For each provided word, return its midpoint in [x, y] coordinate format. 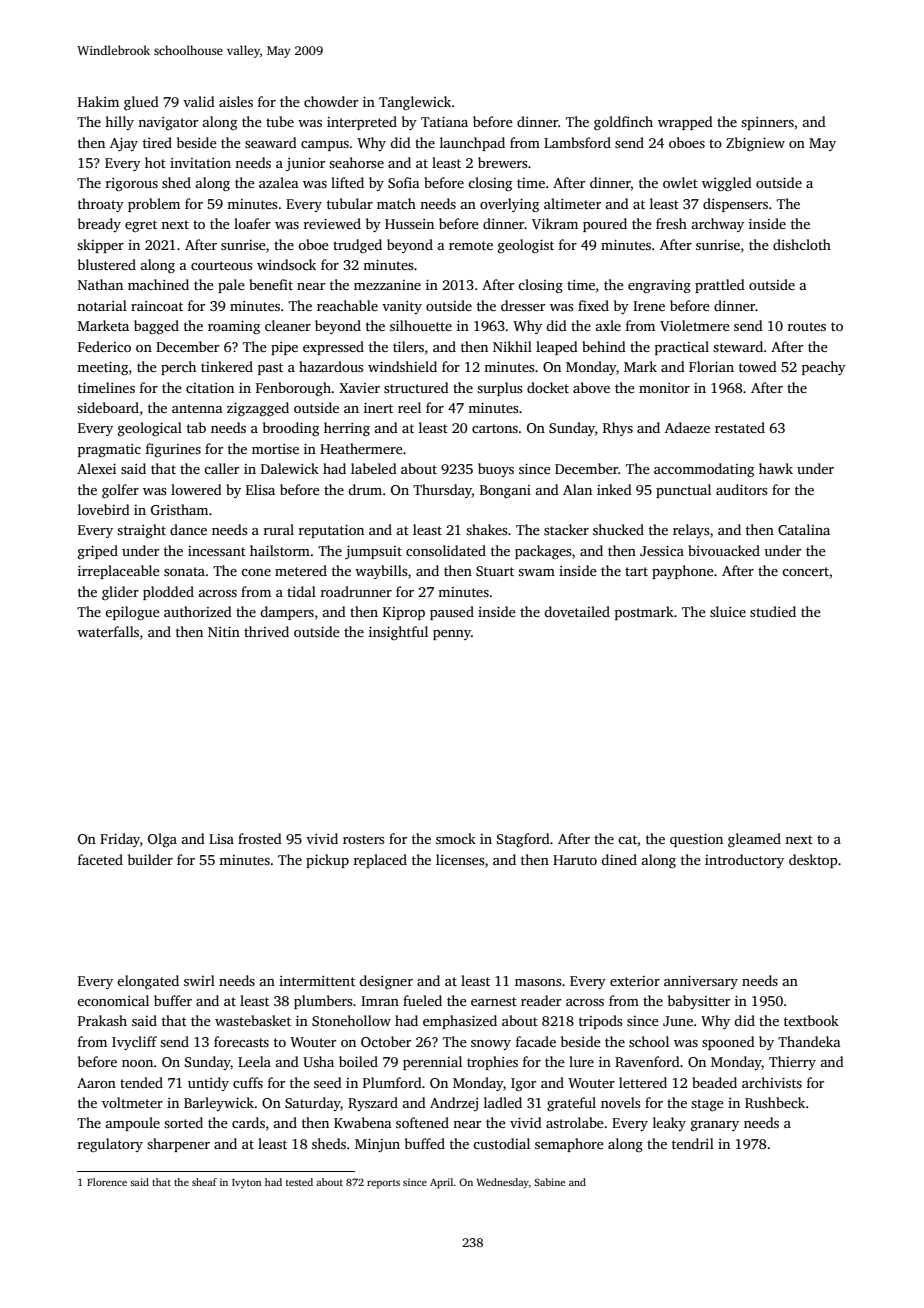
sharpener [178, 1145]
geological [150, 429]
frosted [260, 838]
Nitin [224, 632]
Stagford [523, 840]
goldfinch [623, 123]
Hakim [98, 101]
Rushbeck [775, 1102]
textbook [811, 1020]
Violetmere [695, 325]
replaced [380, 861]
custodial [501, 1143]
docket [548, 387]
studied [773, 611]
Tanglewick [415, 103]
